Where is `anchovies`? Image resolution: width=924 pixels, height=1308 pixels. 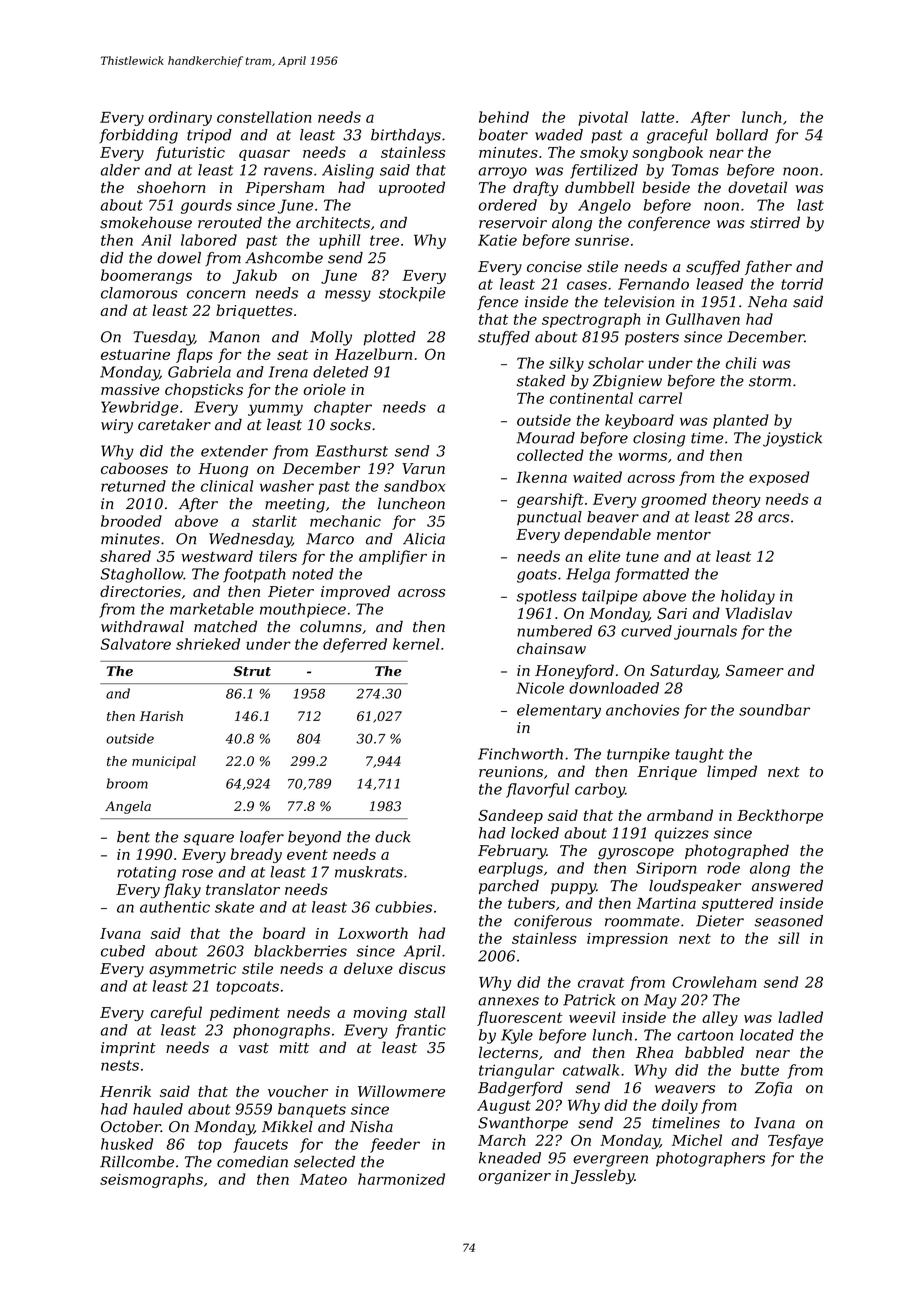
anchovies is located at coordinates (642, 710).
